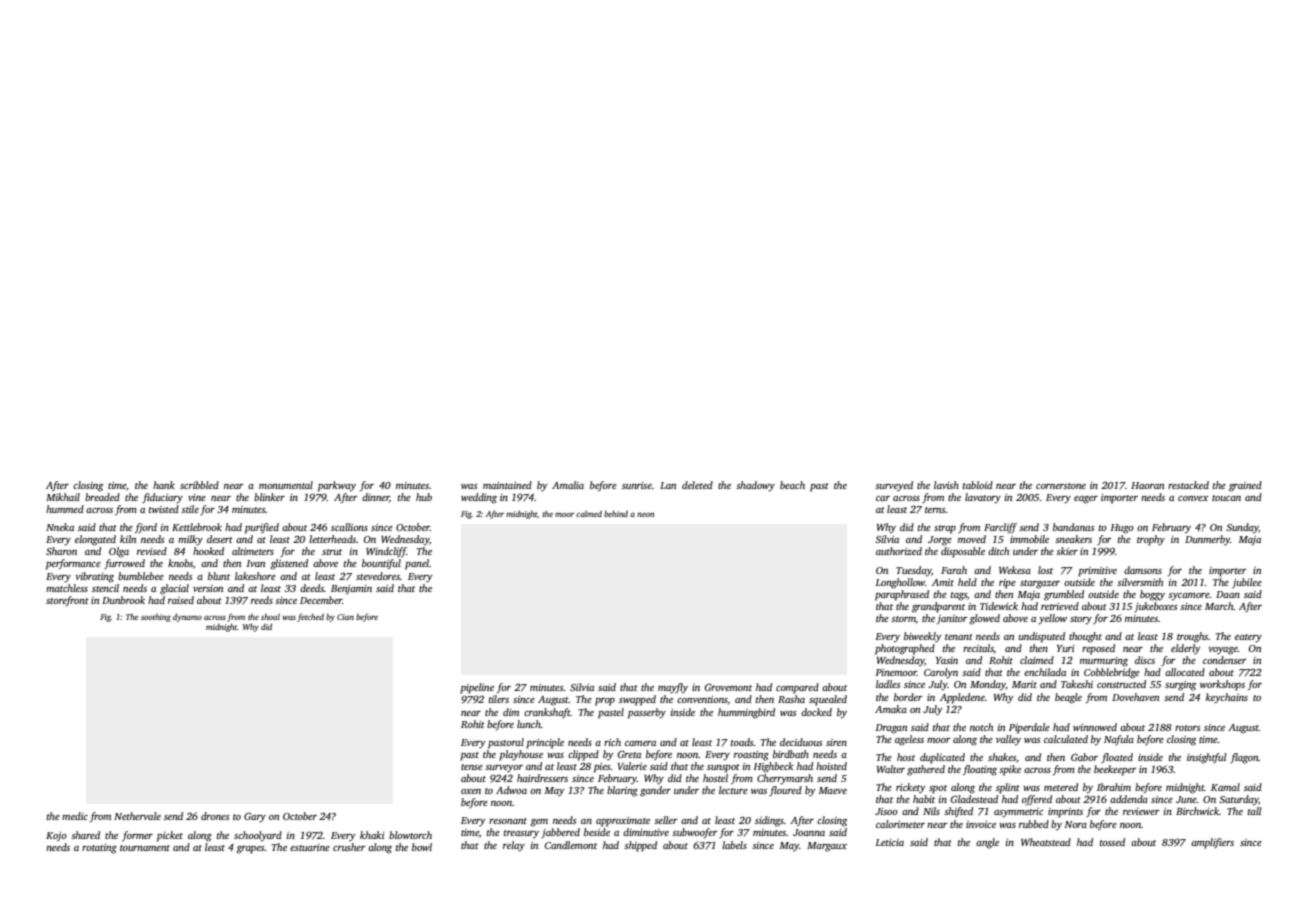 The height and width of the page is (924, 1308). Describe the element at coordinates (647, 713) in the page. I see `passerby` at that location.
